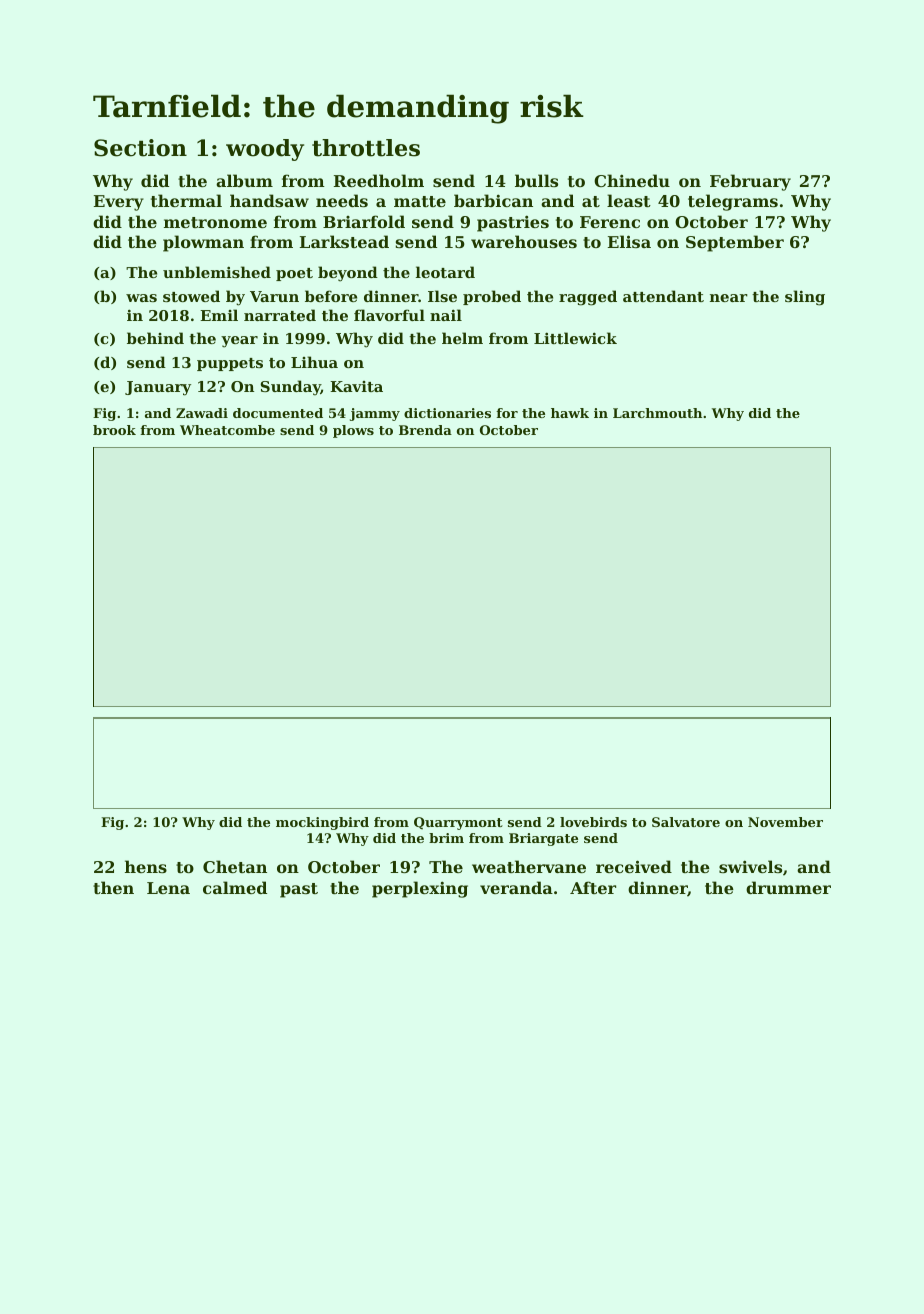 Image resolution: width=924 pixels, height=1314 pixels. I want to click on Larchmouth, so click(657, 413).
